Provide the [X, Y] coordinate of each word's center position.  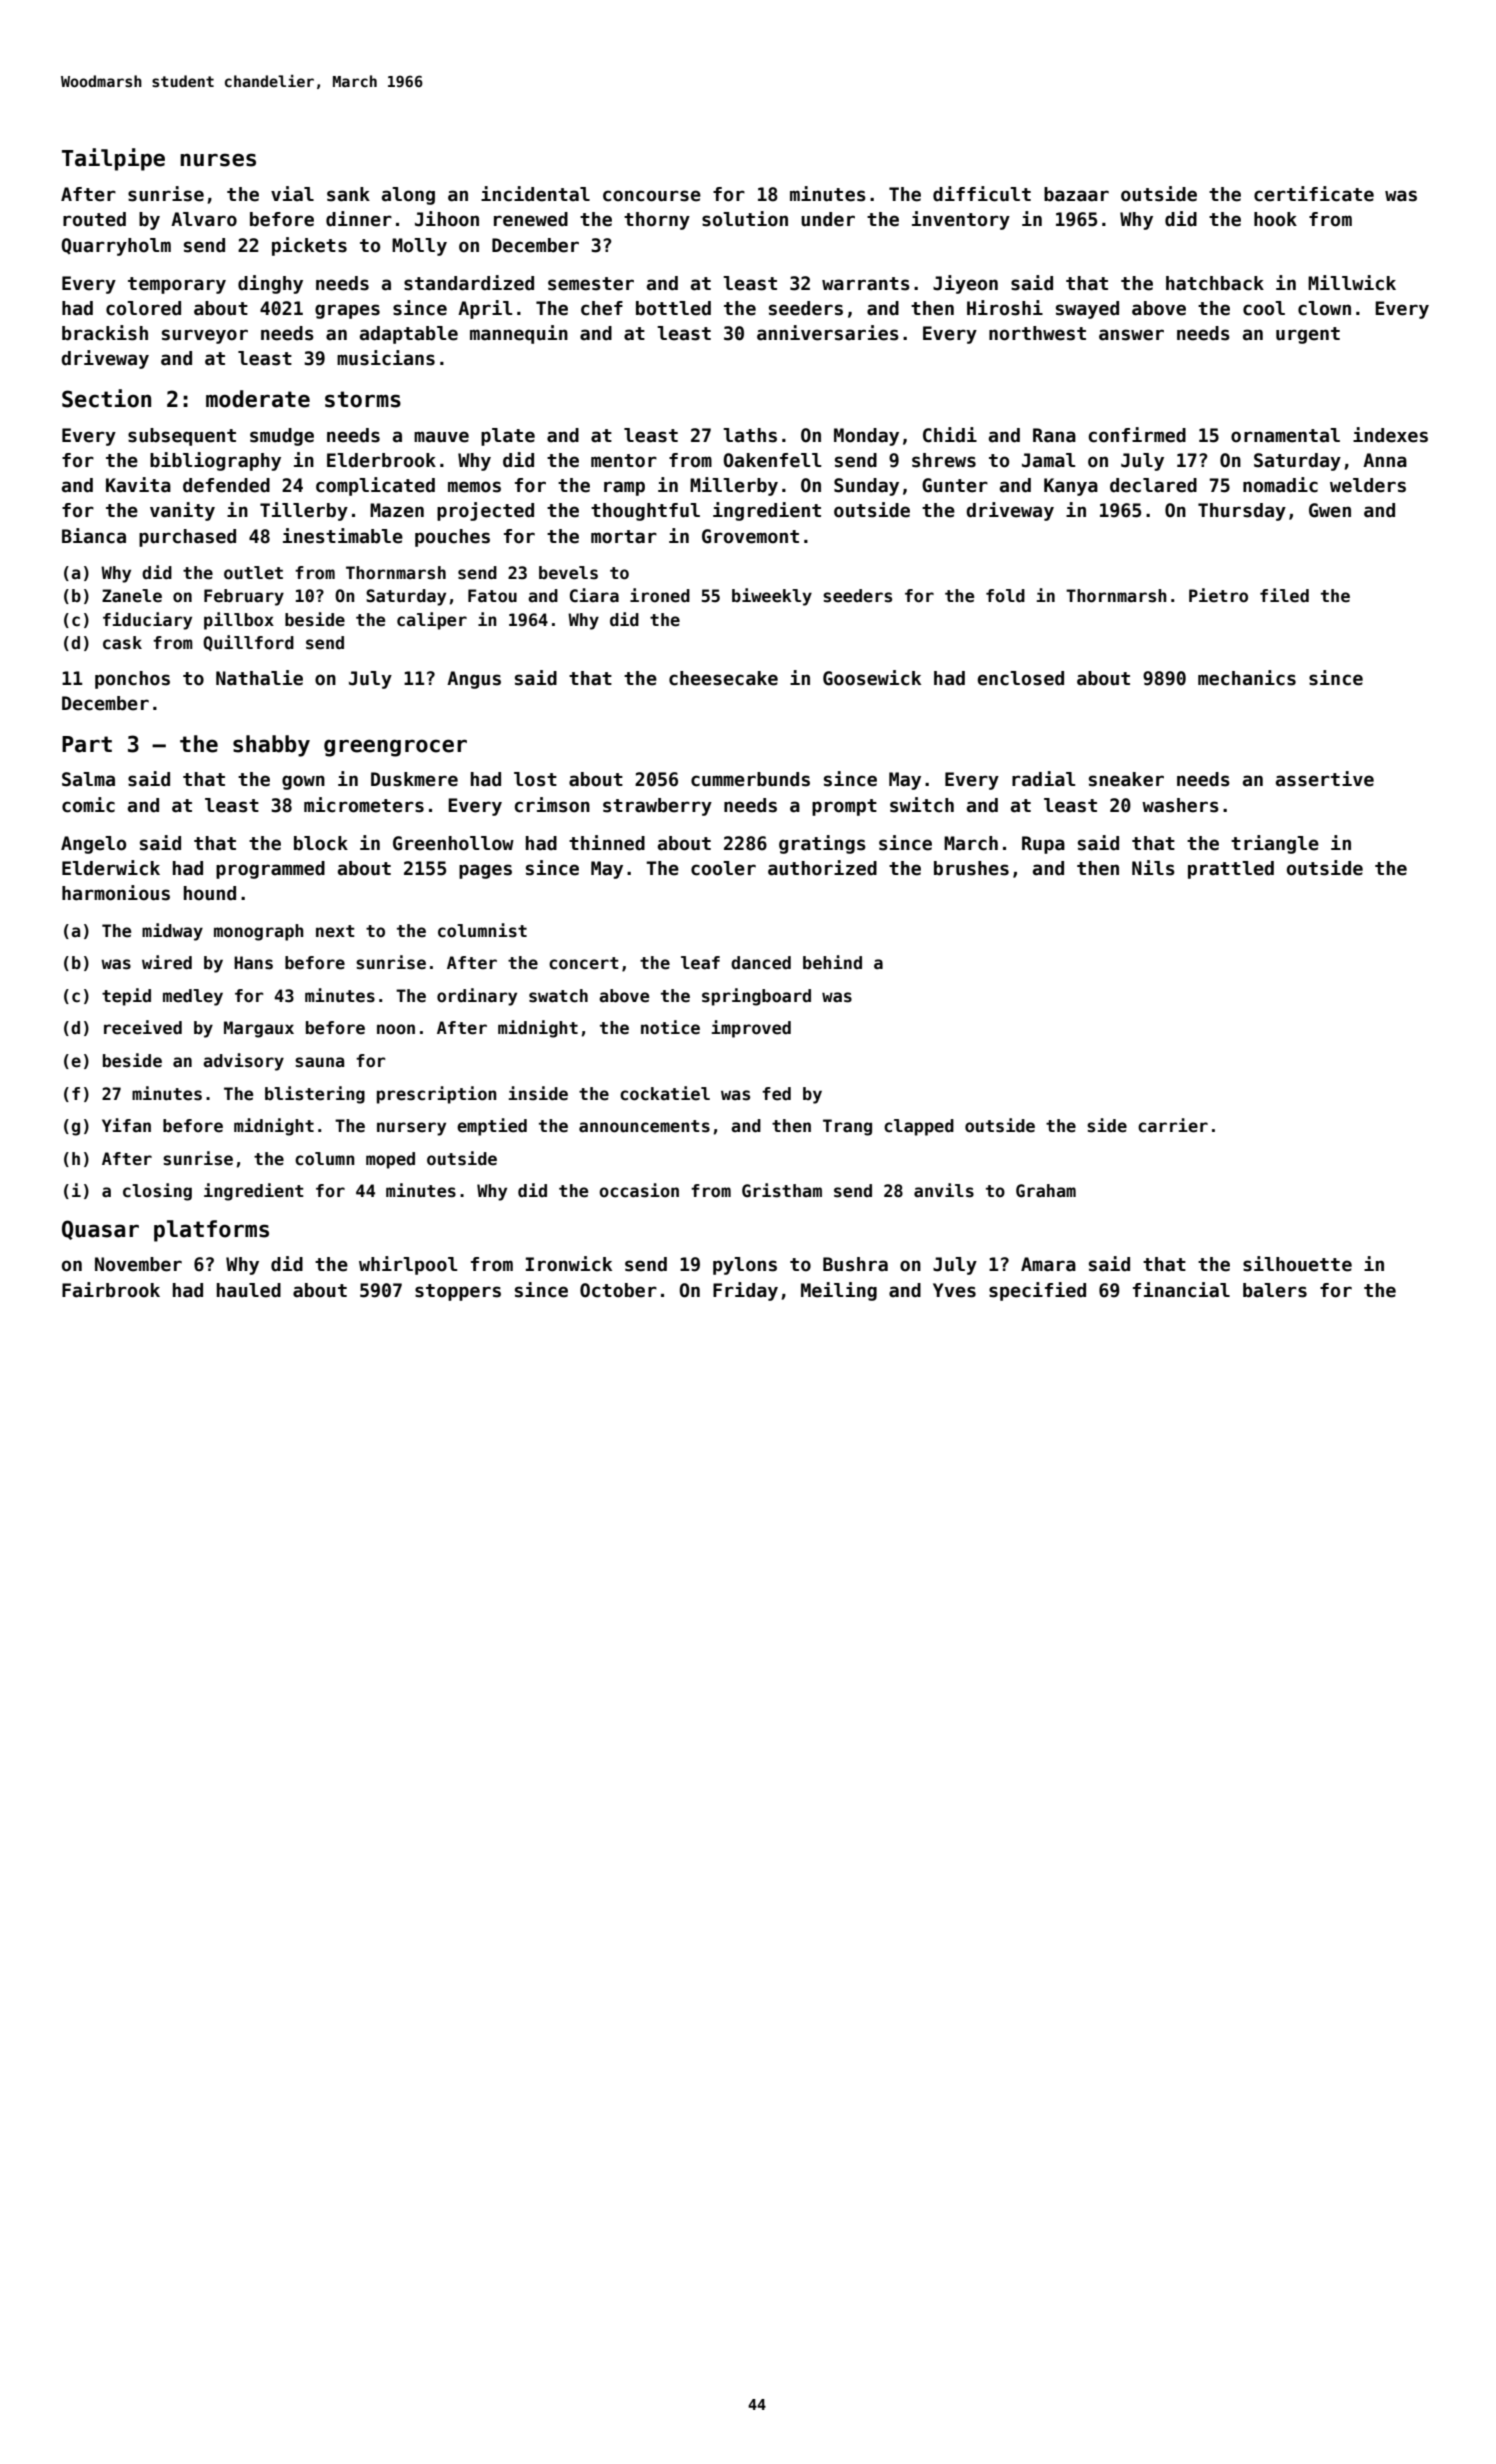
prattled [1231, 870]
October [618, 1290]
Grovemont [750, 536]
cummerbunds [750, 779]
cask [122, 643]
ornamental [1285, 435]
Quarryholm [116, 247]
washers [1180, 805]
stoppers [458, 1292]
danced [761, 963]
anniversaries [828, 333]
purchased [187, 538]
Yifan [126, 1125]
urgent [1308, 335]
